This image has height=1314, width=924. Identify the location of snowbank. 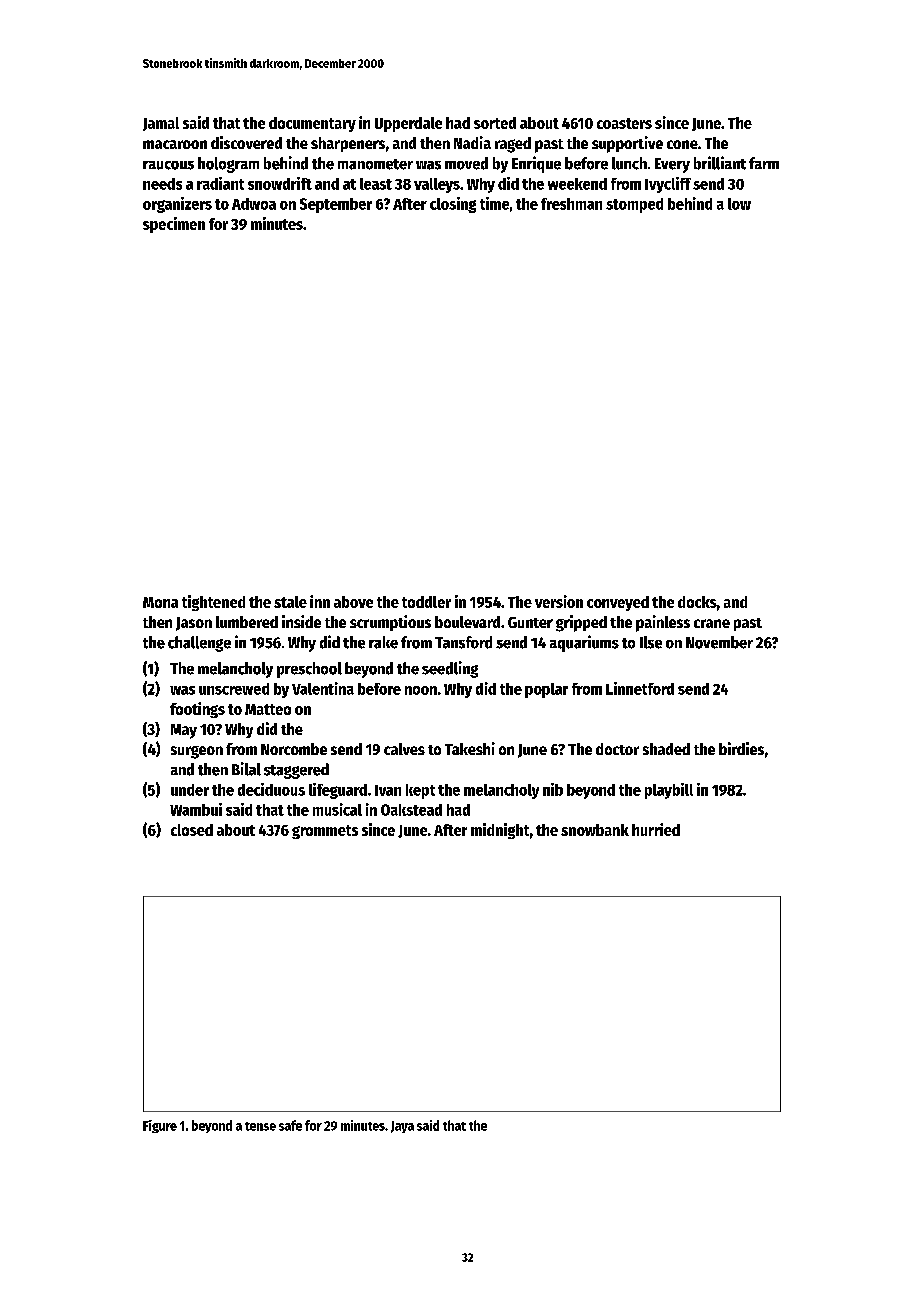
(595, 830).
